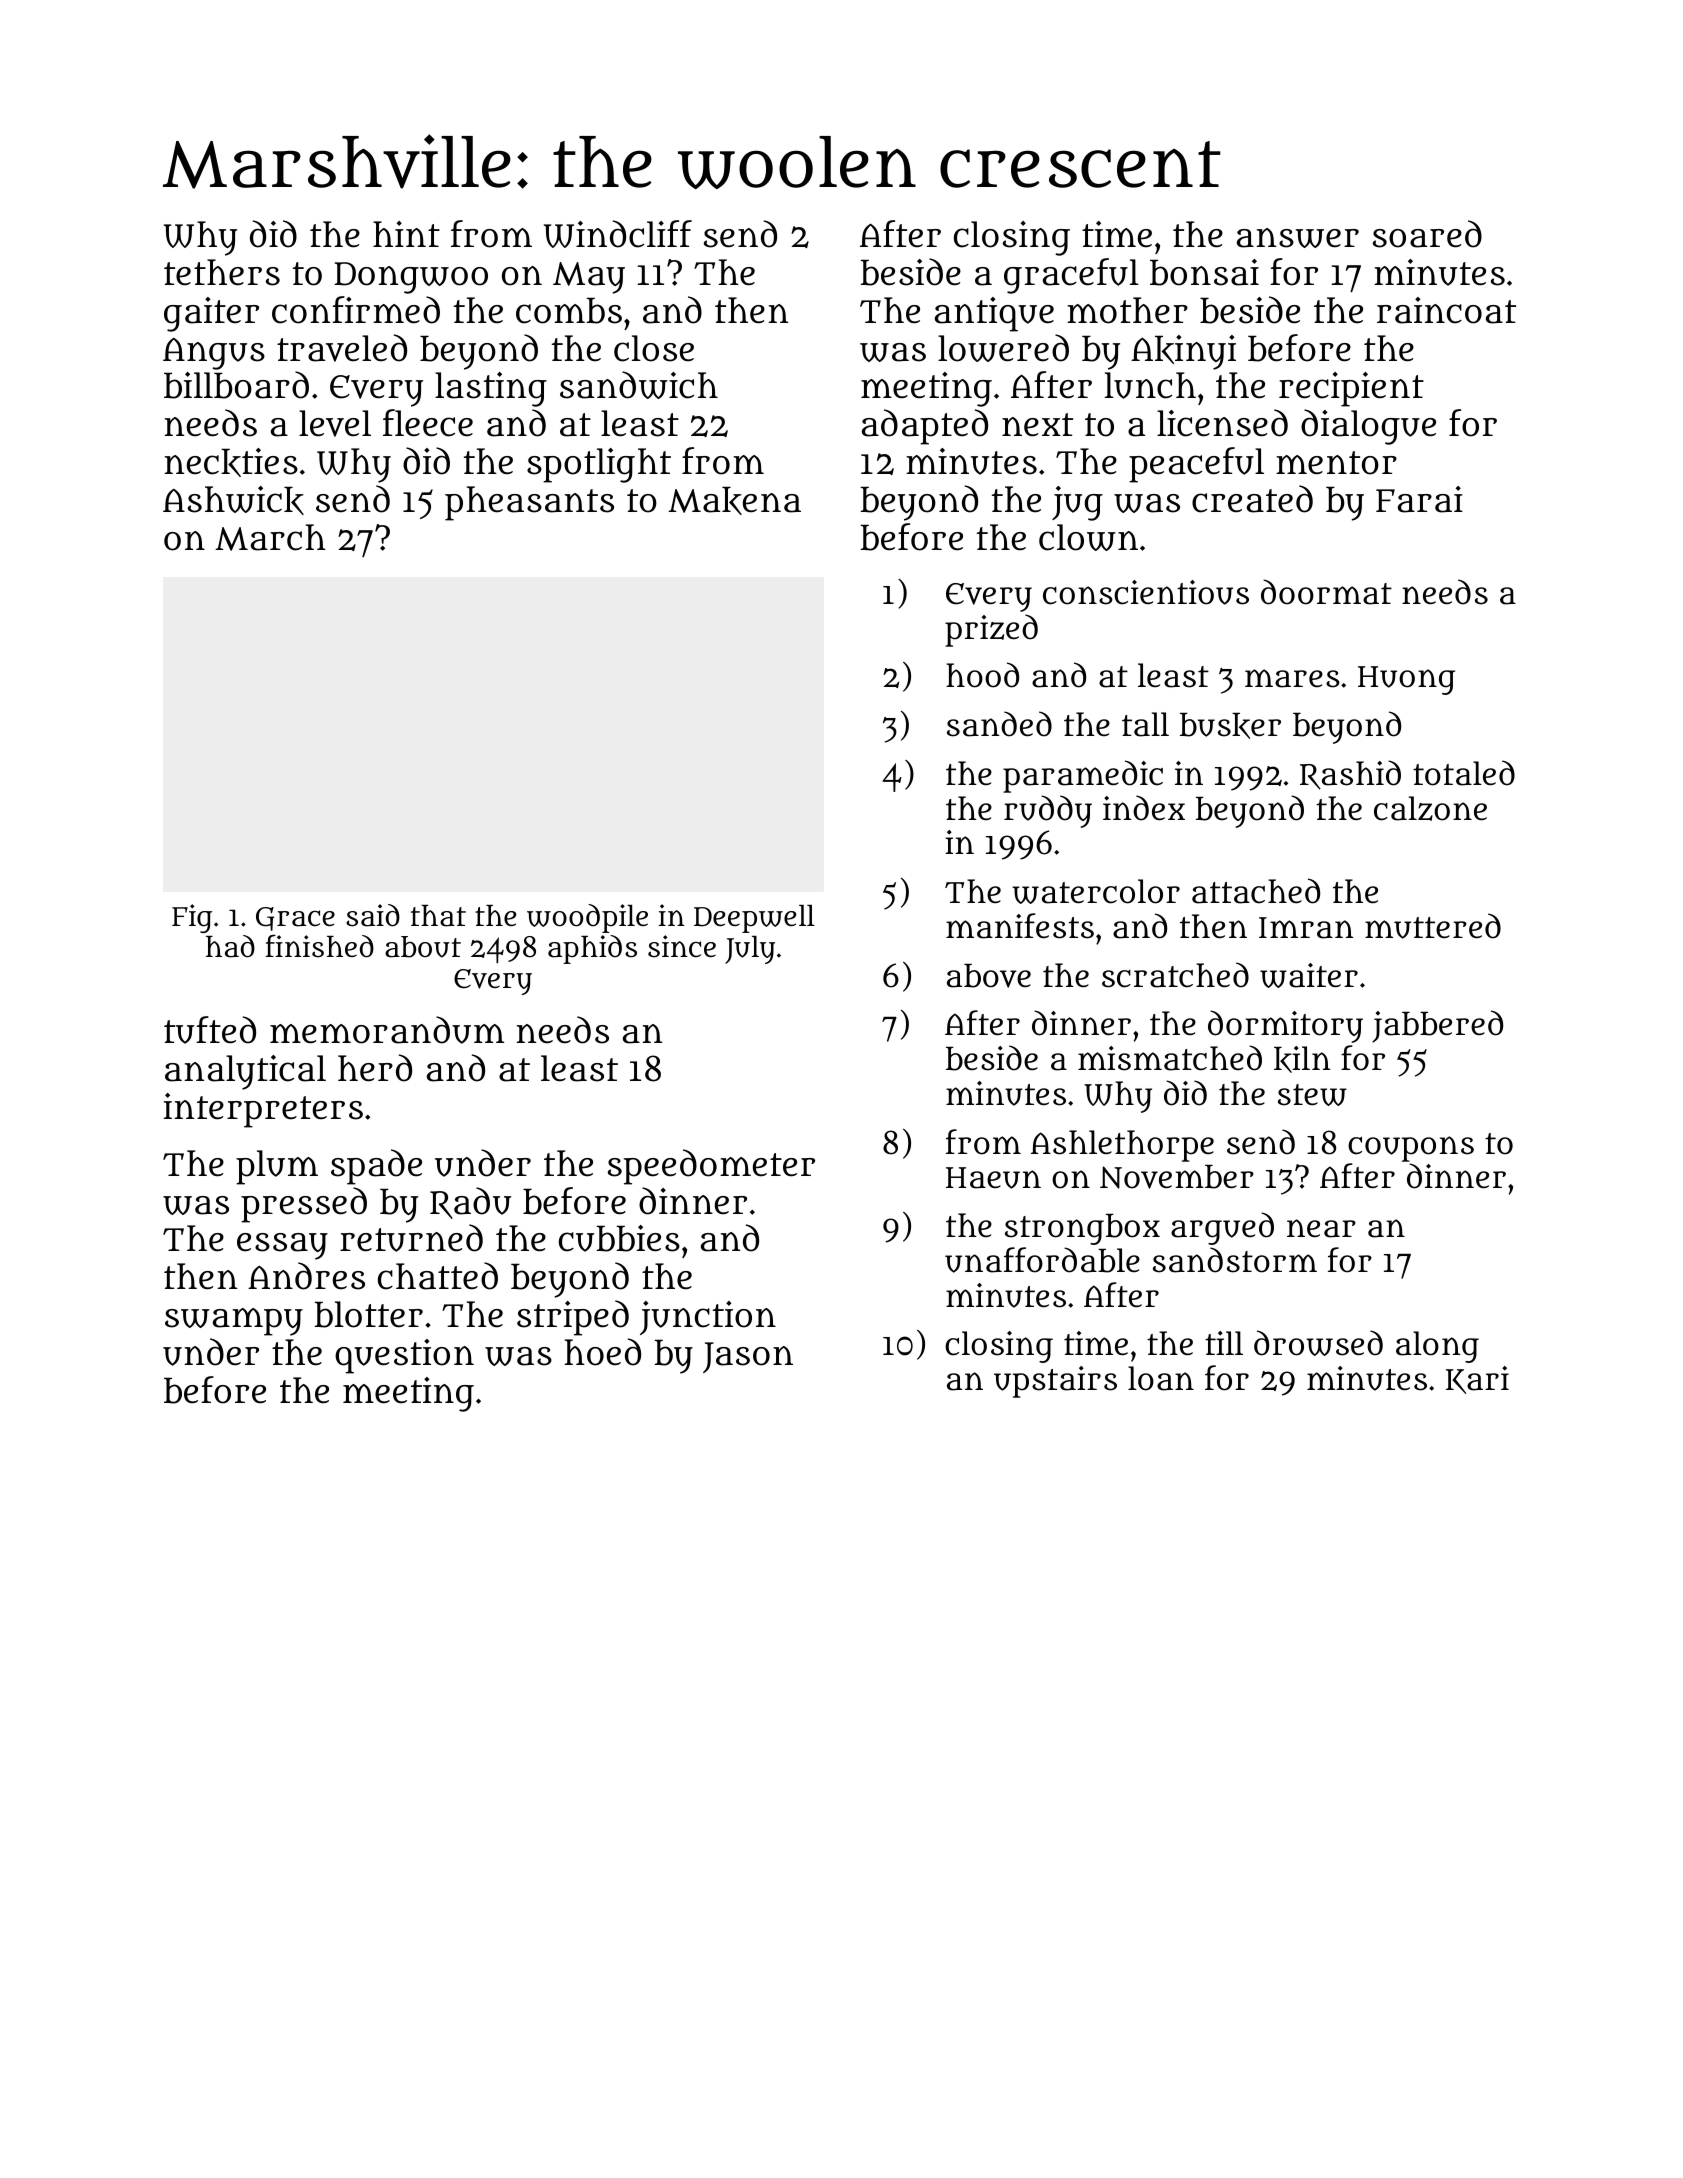  I want to click on gaiter, so click(211, 314).
